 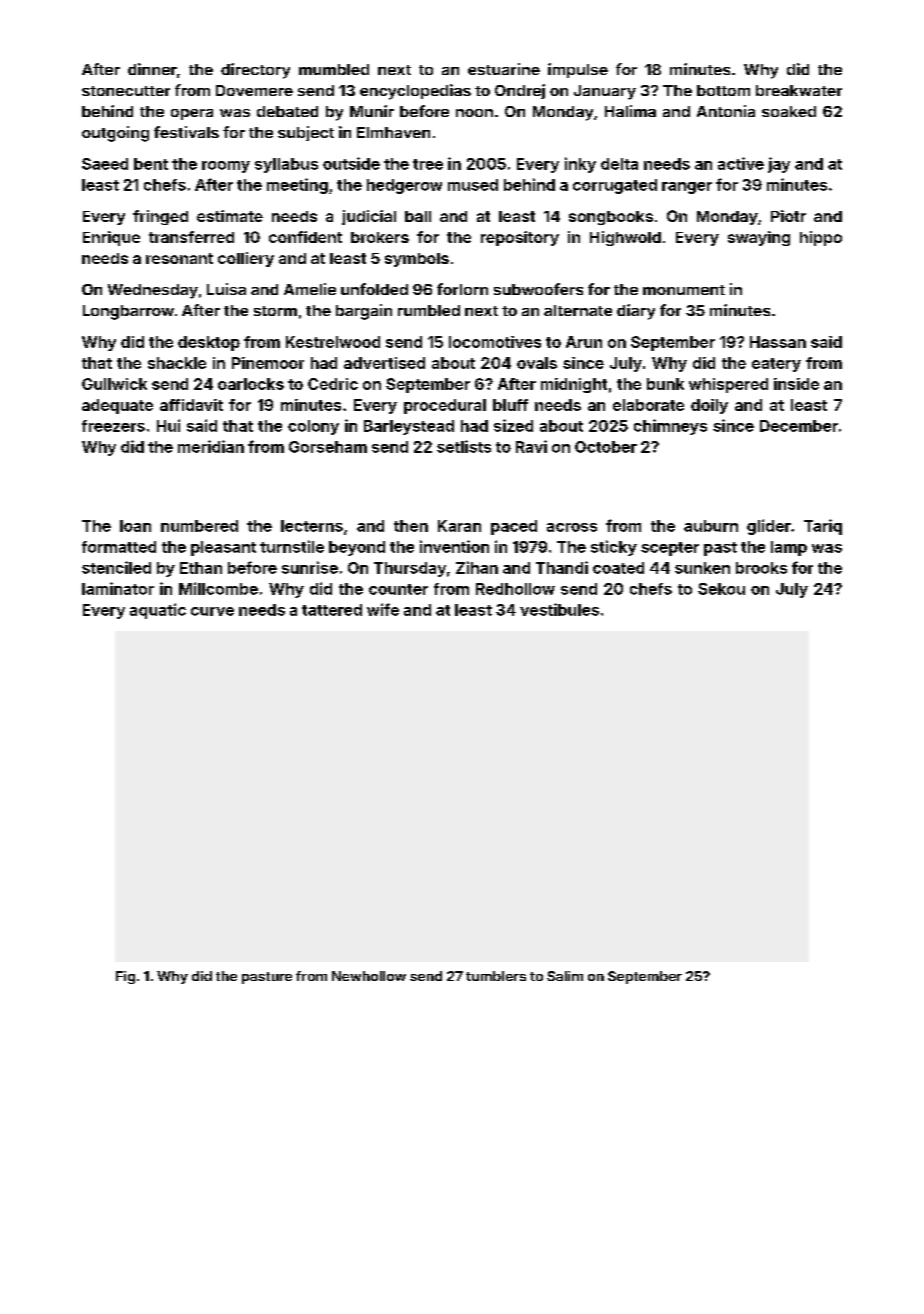 What do you see at coordinates (383, 609) in the page?
I see `wife` at bounding box center [383, 609].
